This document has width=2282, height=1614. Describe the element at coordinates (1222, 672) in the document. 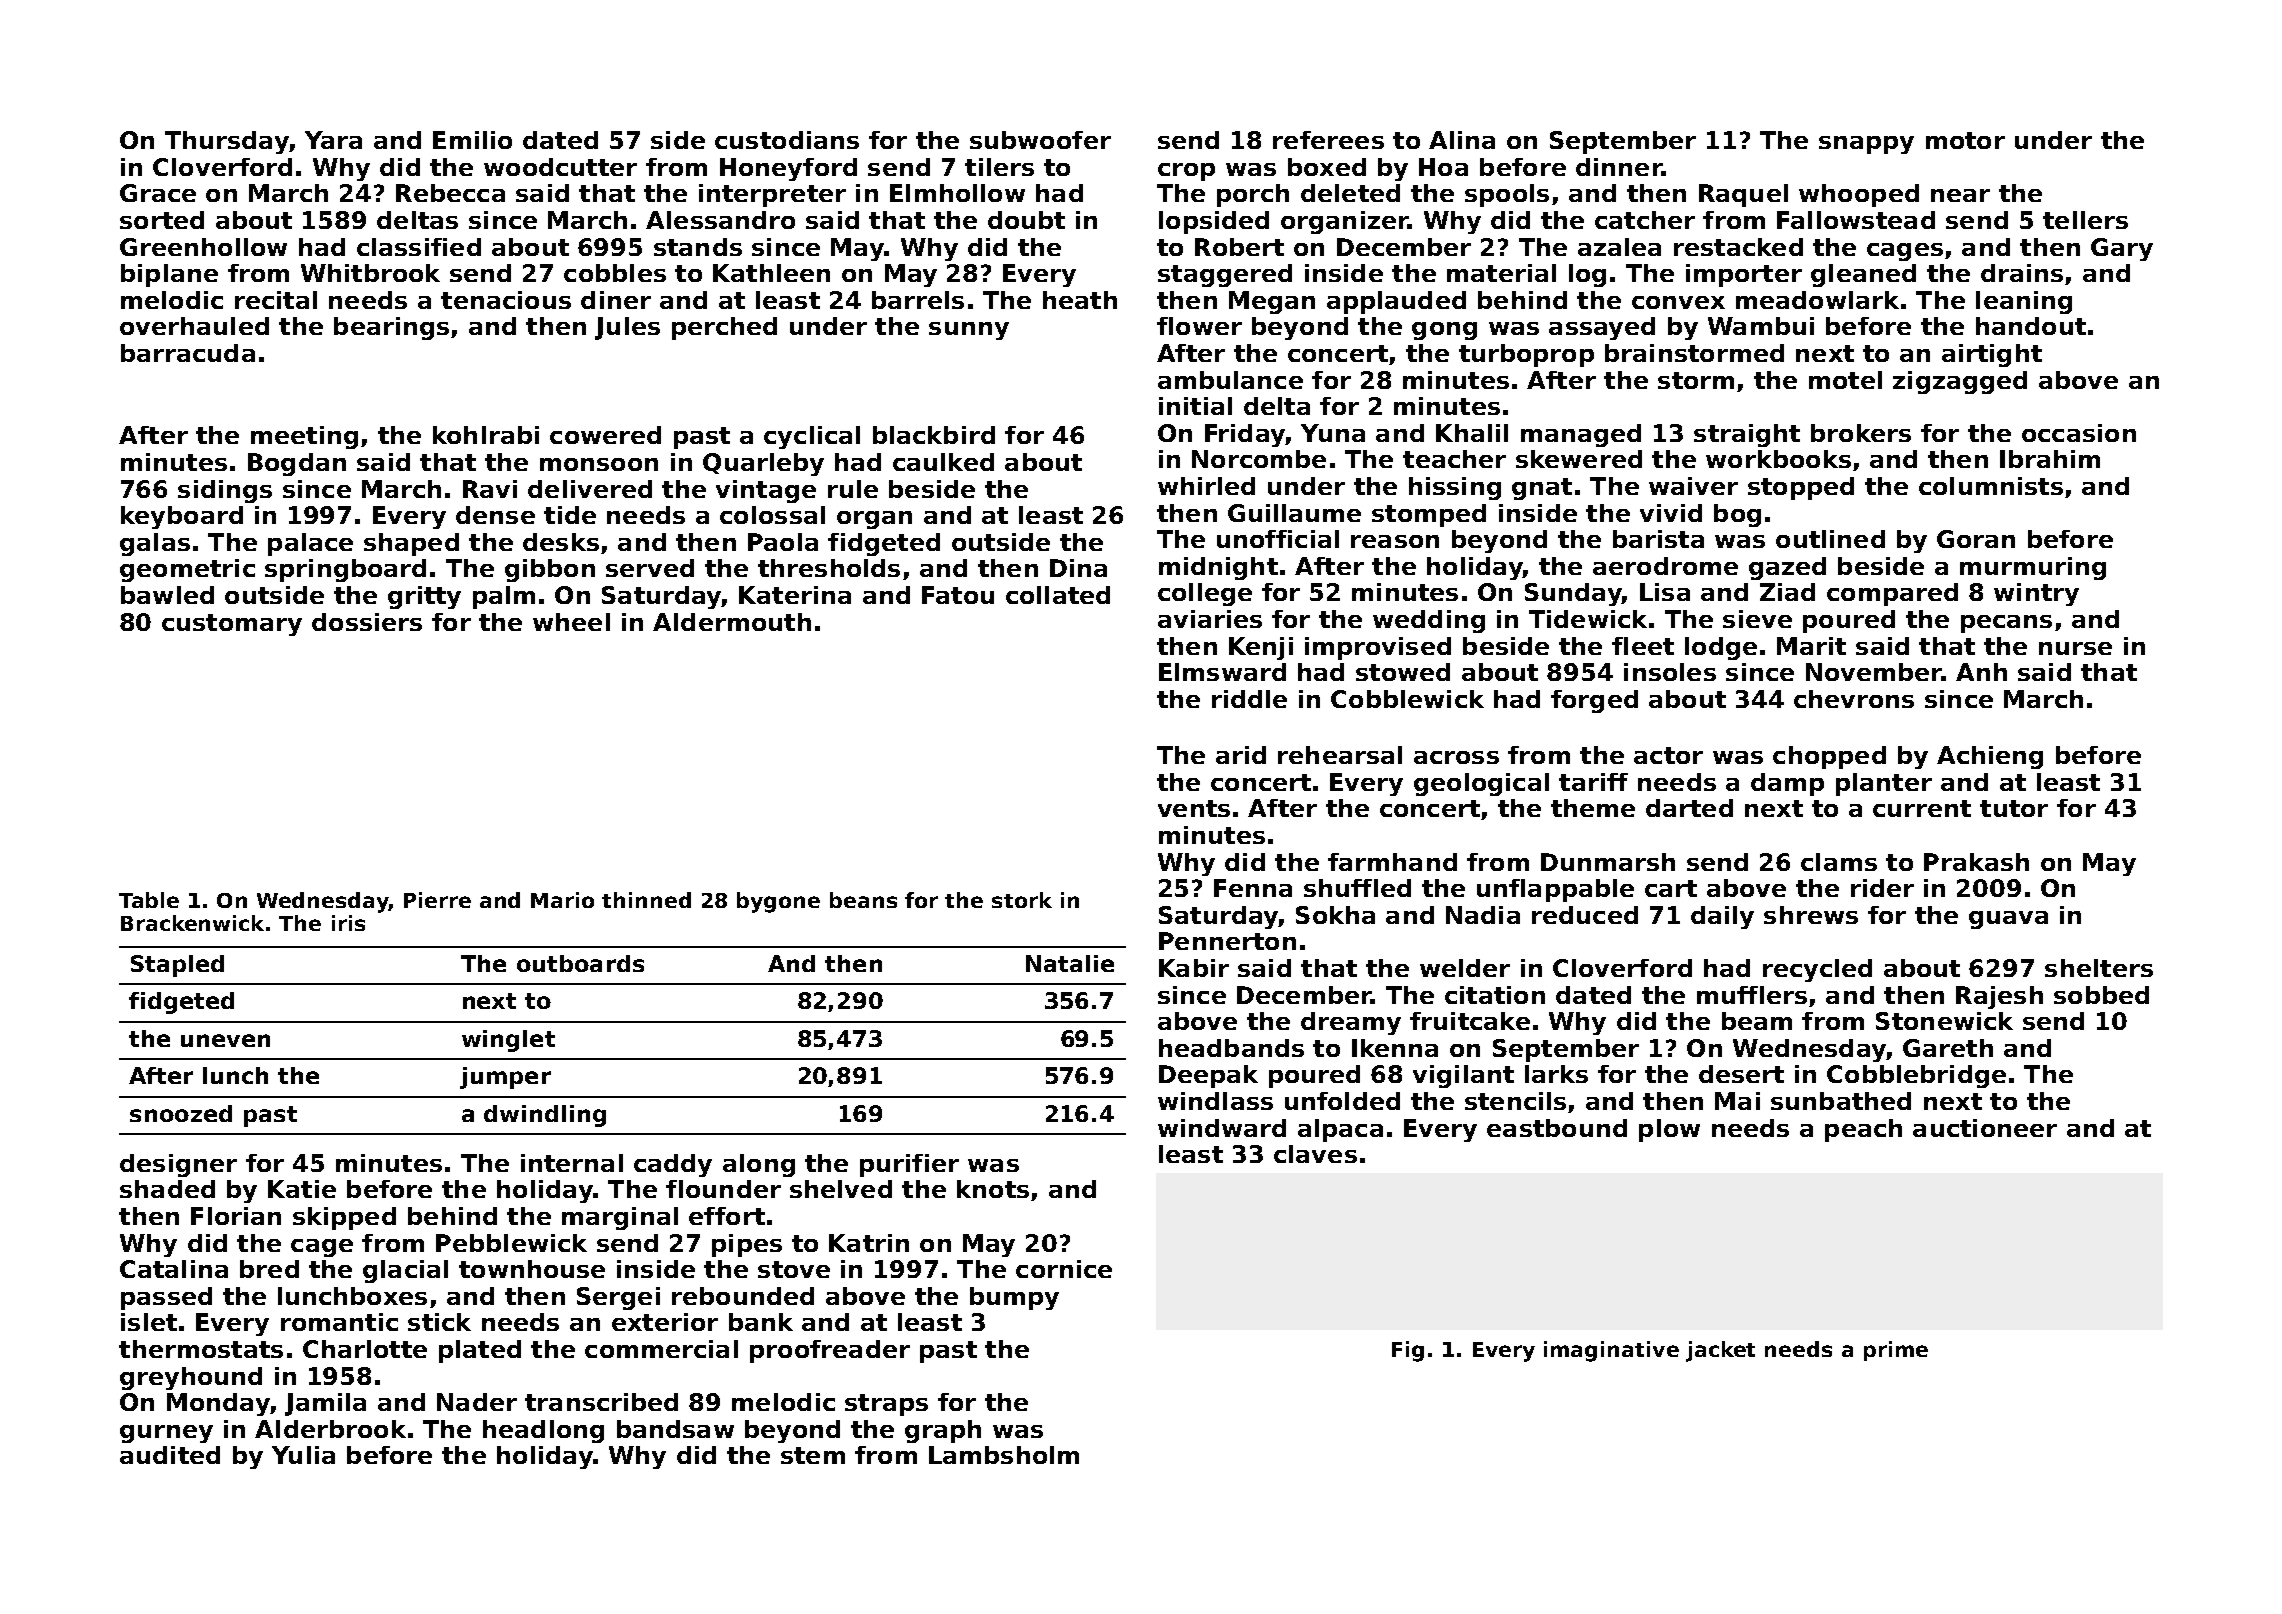

I see `Elmsward` at that location.
